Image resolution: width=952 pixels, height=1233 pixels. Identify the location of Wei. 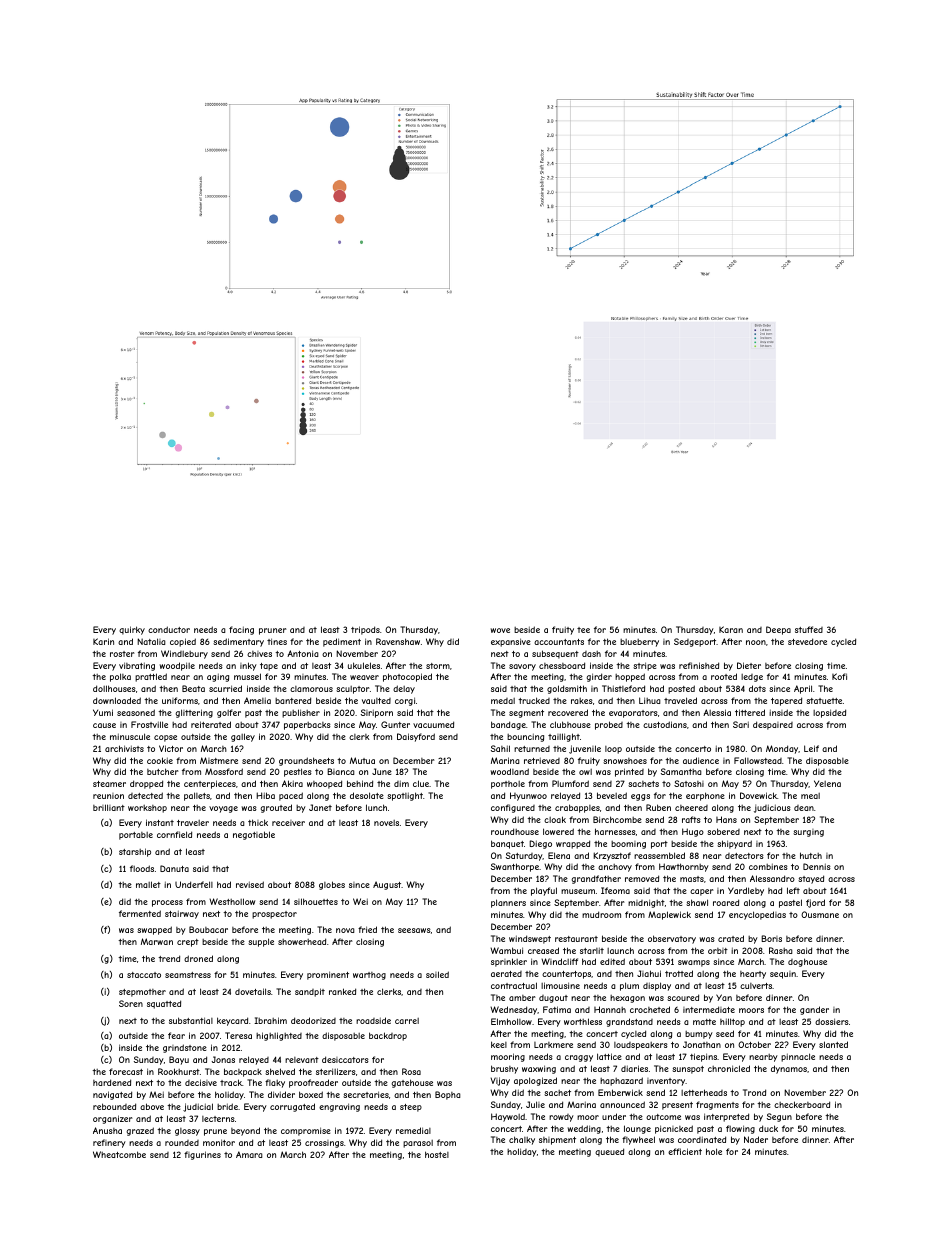
(360, 901).
